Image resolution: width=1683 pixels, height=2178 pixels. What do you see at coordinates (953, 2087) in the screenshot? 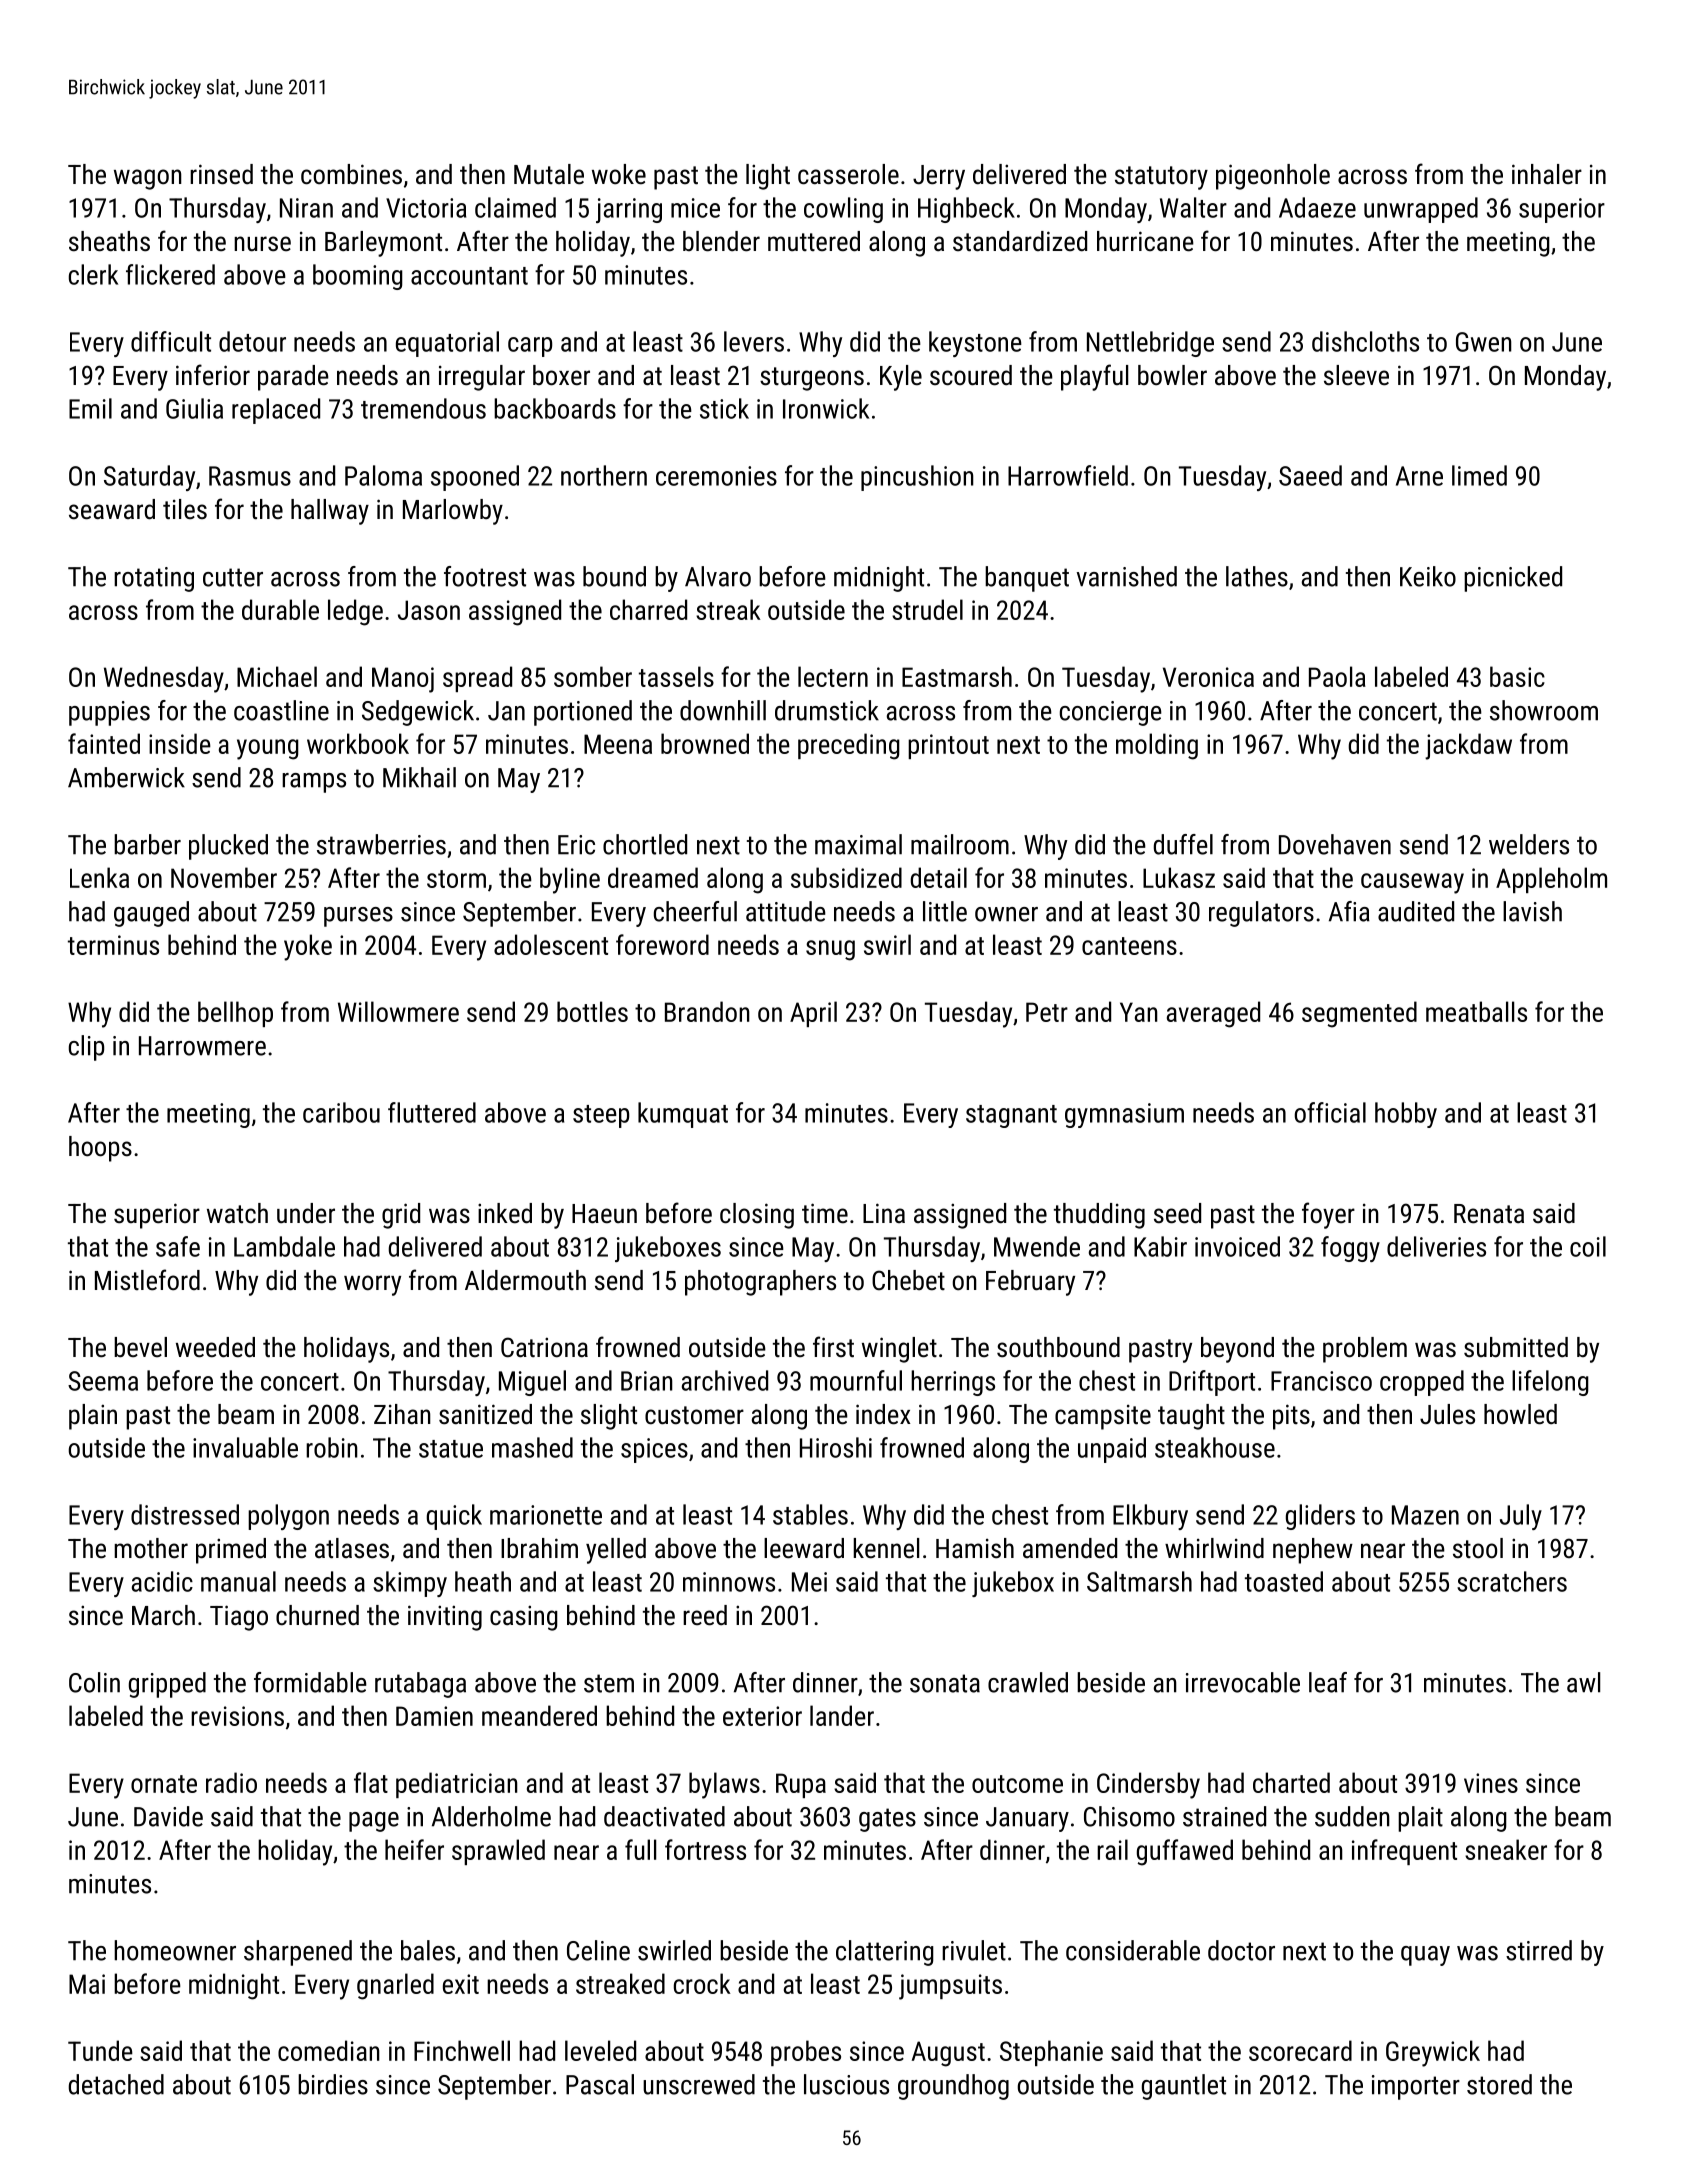
I see `groundhog` at bounding box center [953, 2087].
